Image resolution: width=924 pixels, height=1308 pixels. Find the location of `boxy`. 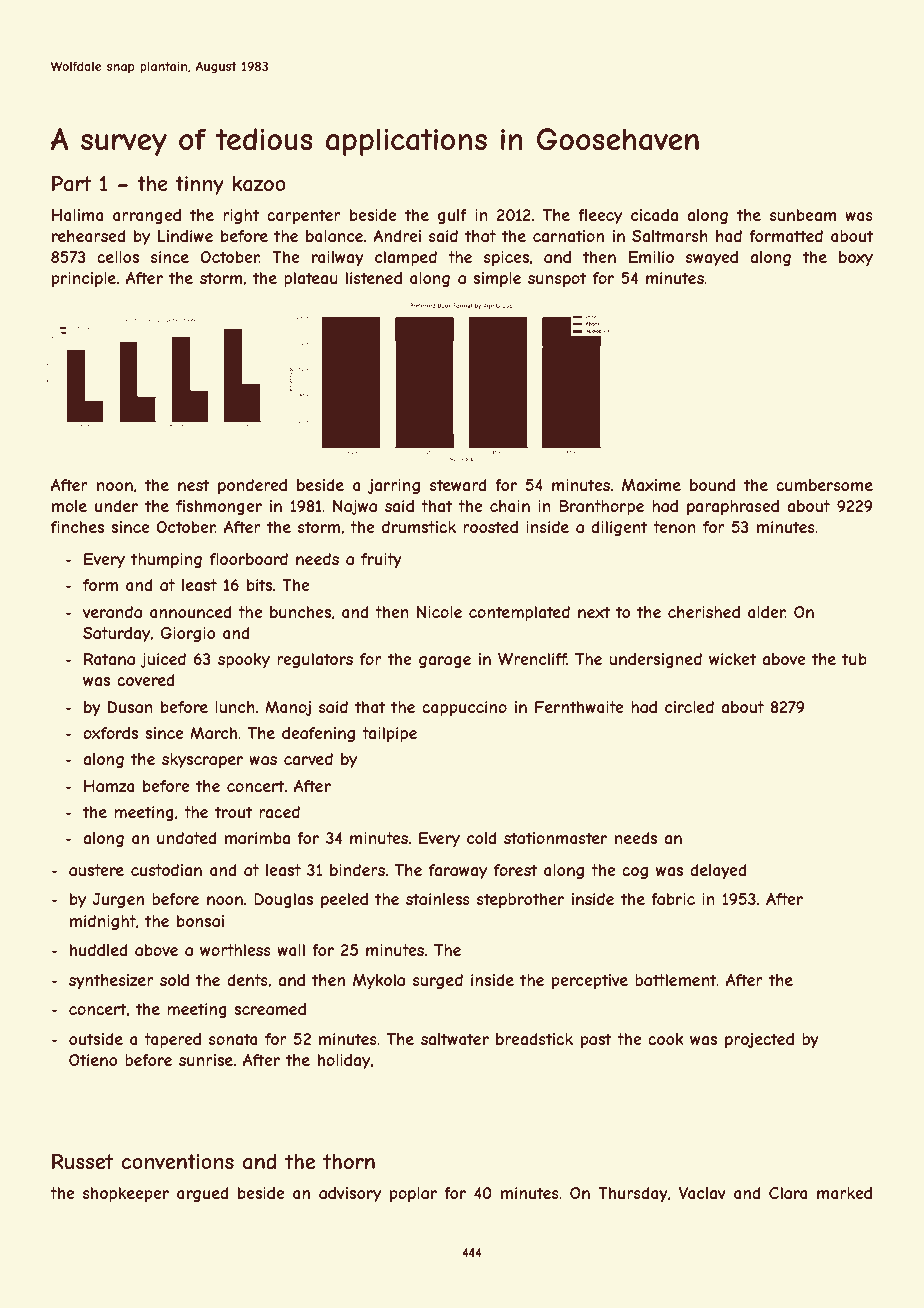

boxy is located at coordinates (856, 258).
